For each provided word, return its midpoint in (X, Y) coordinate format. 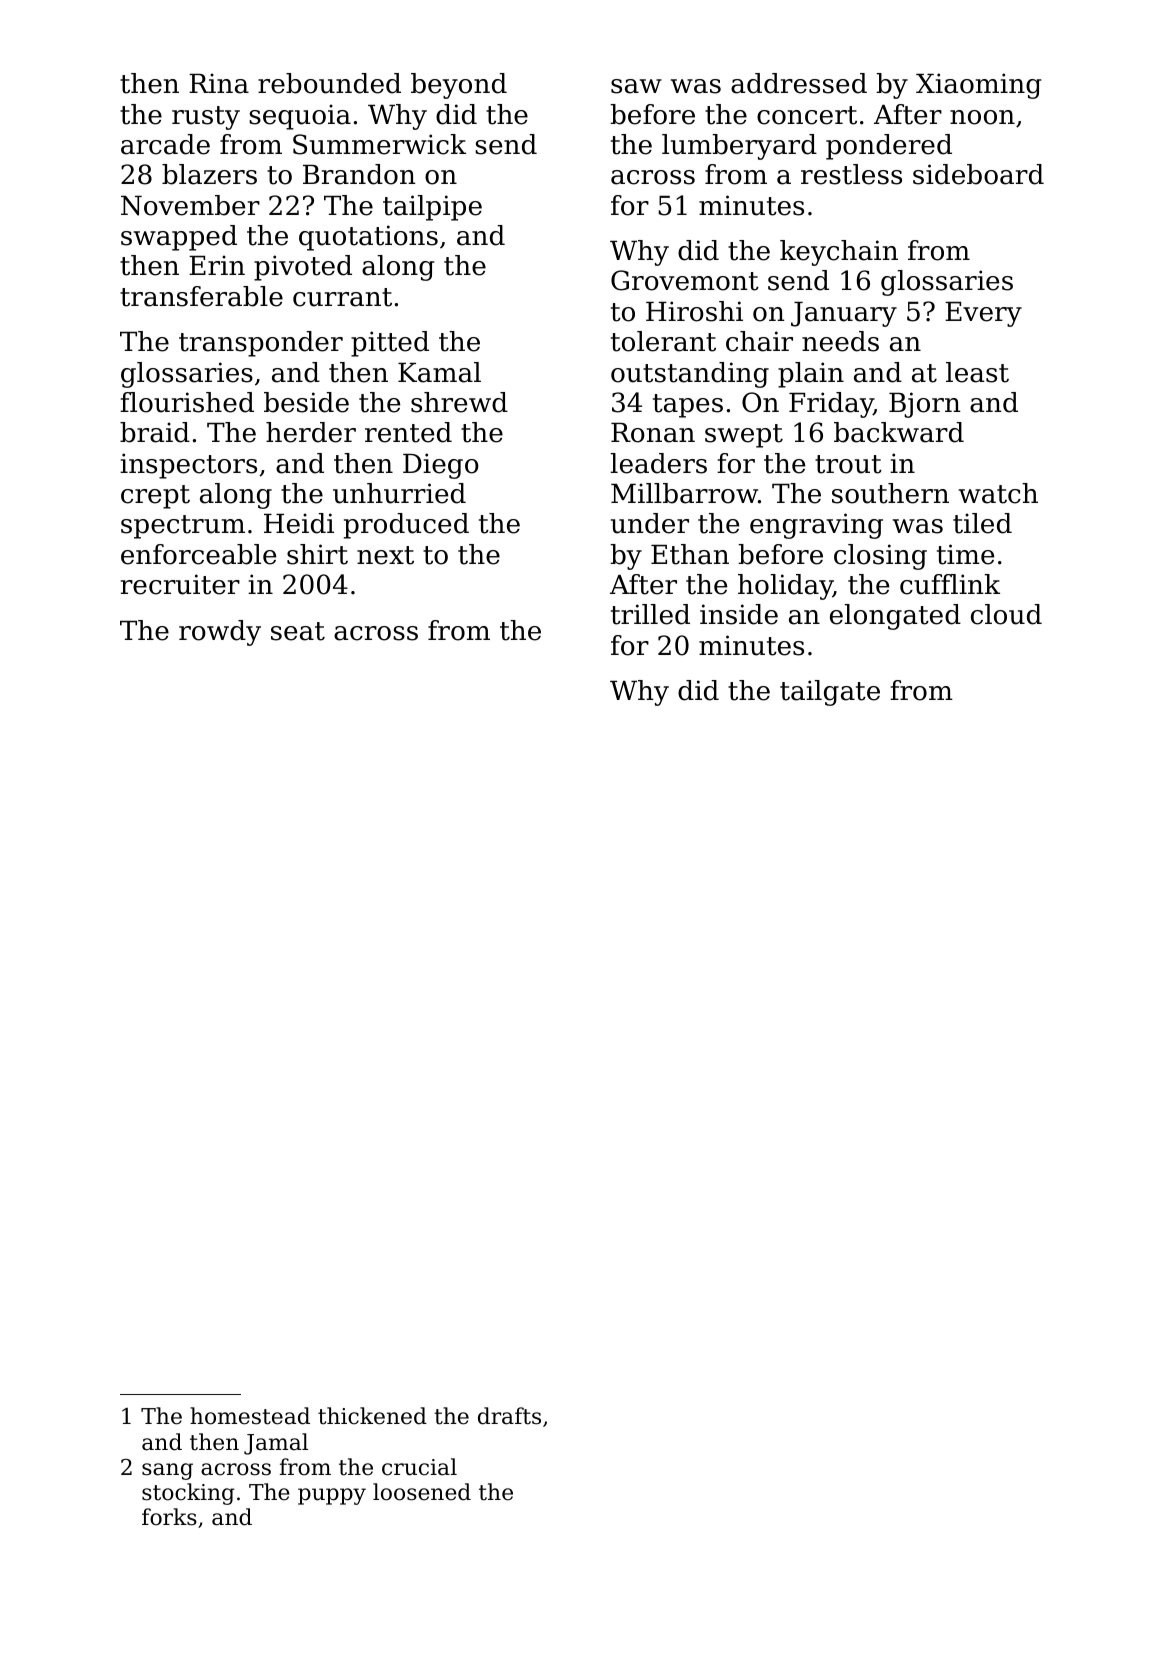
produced (406, 526)
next (385, 555)
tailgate (830, 693)
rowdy (220, 633)
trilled (650, 614)
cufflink (950, 584)
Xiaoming (979, 86)
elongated (895, 617)
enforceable (198, 554)
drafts (509, 1416)
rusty (206, 118)
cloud (1006, 614)
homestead (250, 1416)
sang (167, 1471)
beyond (459, 86)
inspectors (188, 466)
